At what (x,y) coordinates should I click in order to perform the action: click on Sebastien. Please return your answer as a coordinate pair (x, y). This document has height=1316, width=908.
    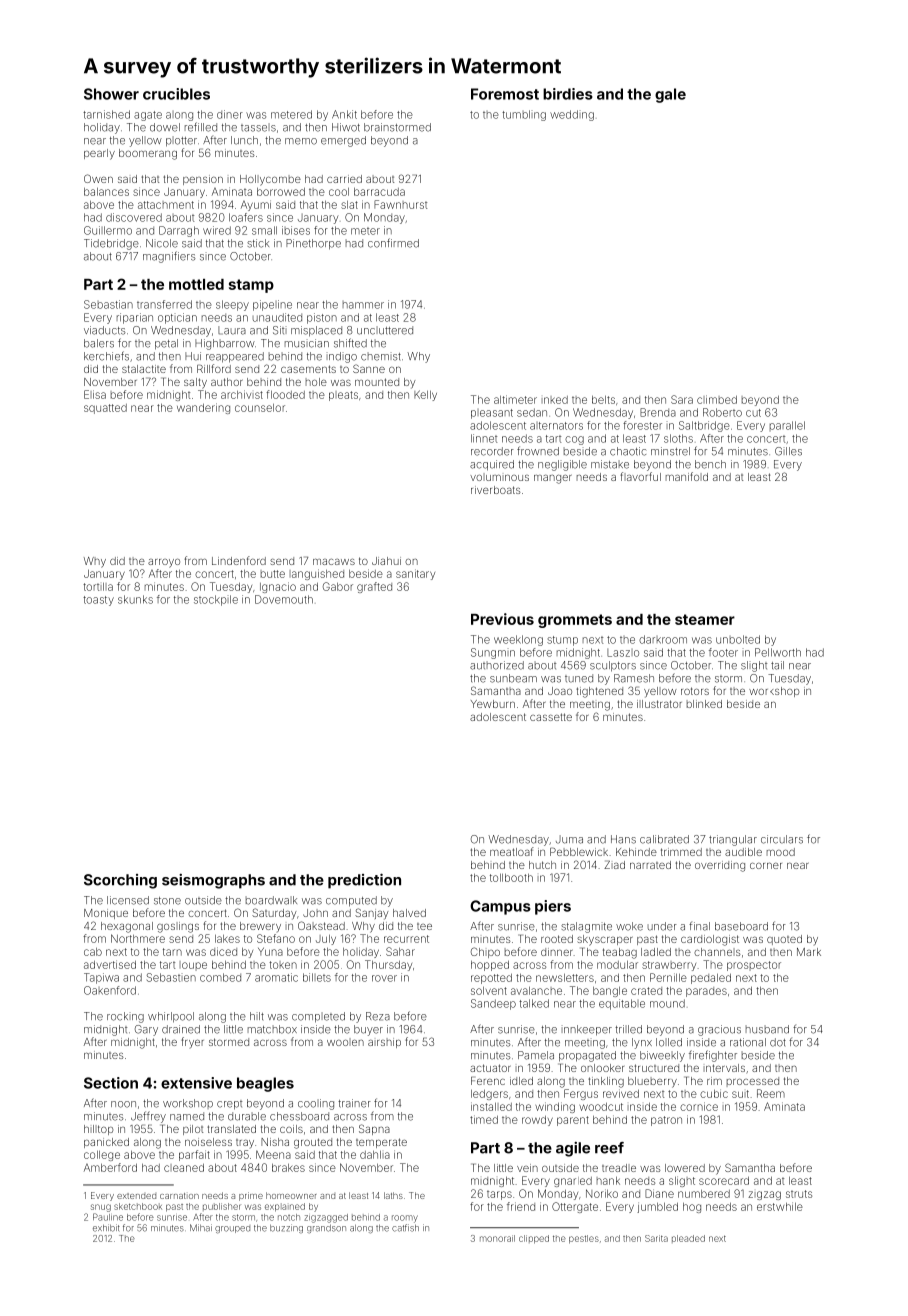
    Looking at the image, I should click on (171, 977).
